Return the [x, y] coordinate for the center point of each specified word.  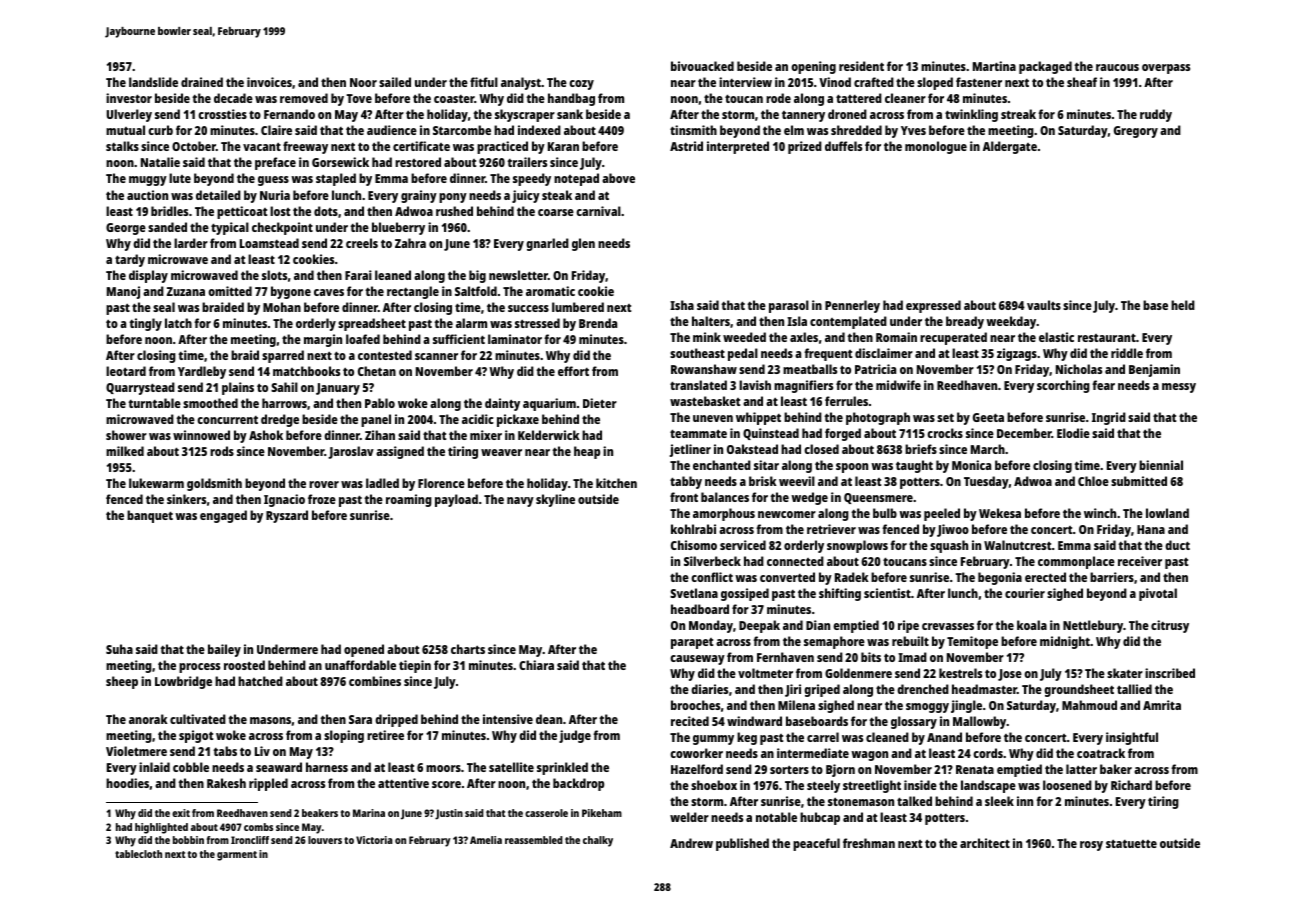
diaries [709, 689]
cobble [191, 767]
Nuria [275, 195]
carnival [598, 211]
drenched [923, 689]
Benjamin [1154, 370]
